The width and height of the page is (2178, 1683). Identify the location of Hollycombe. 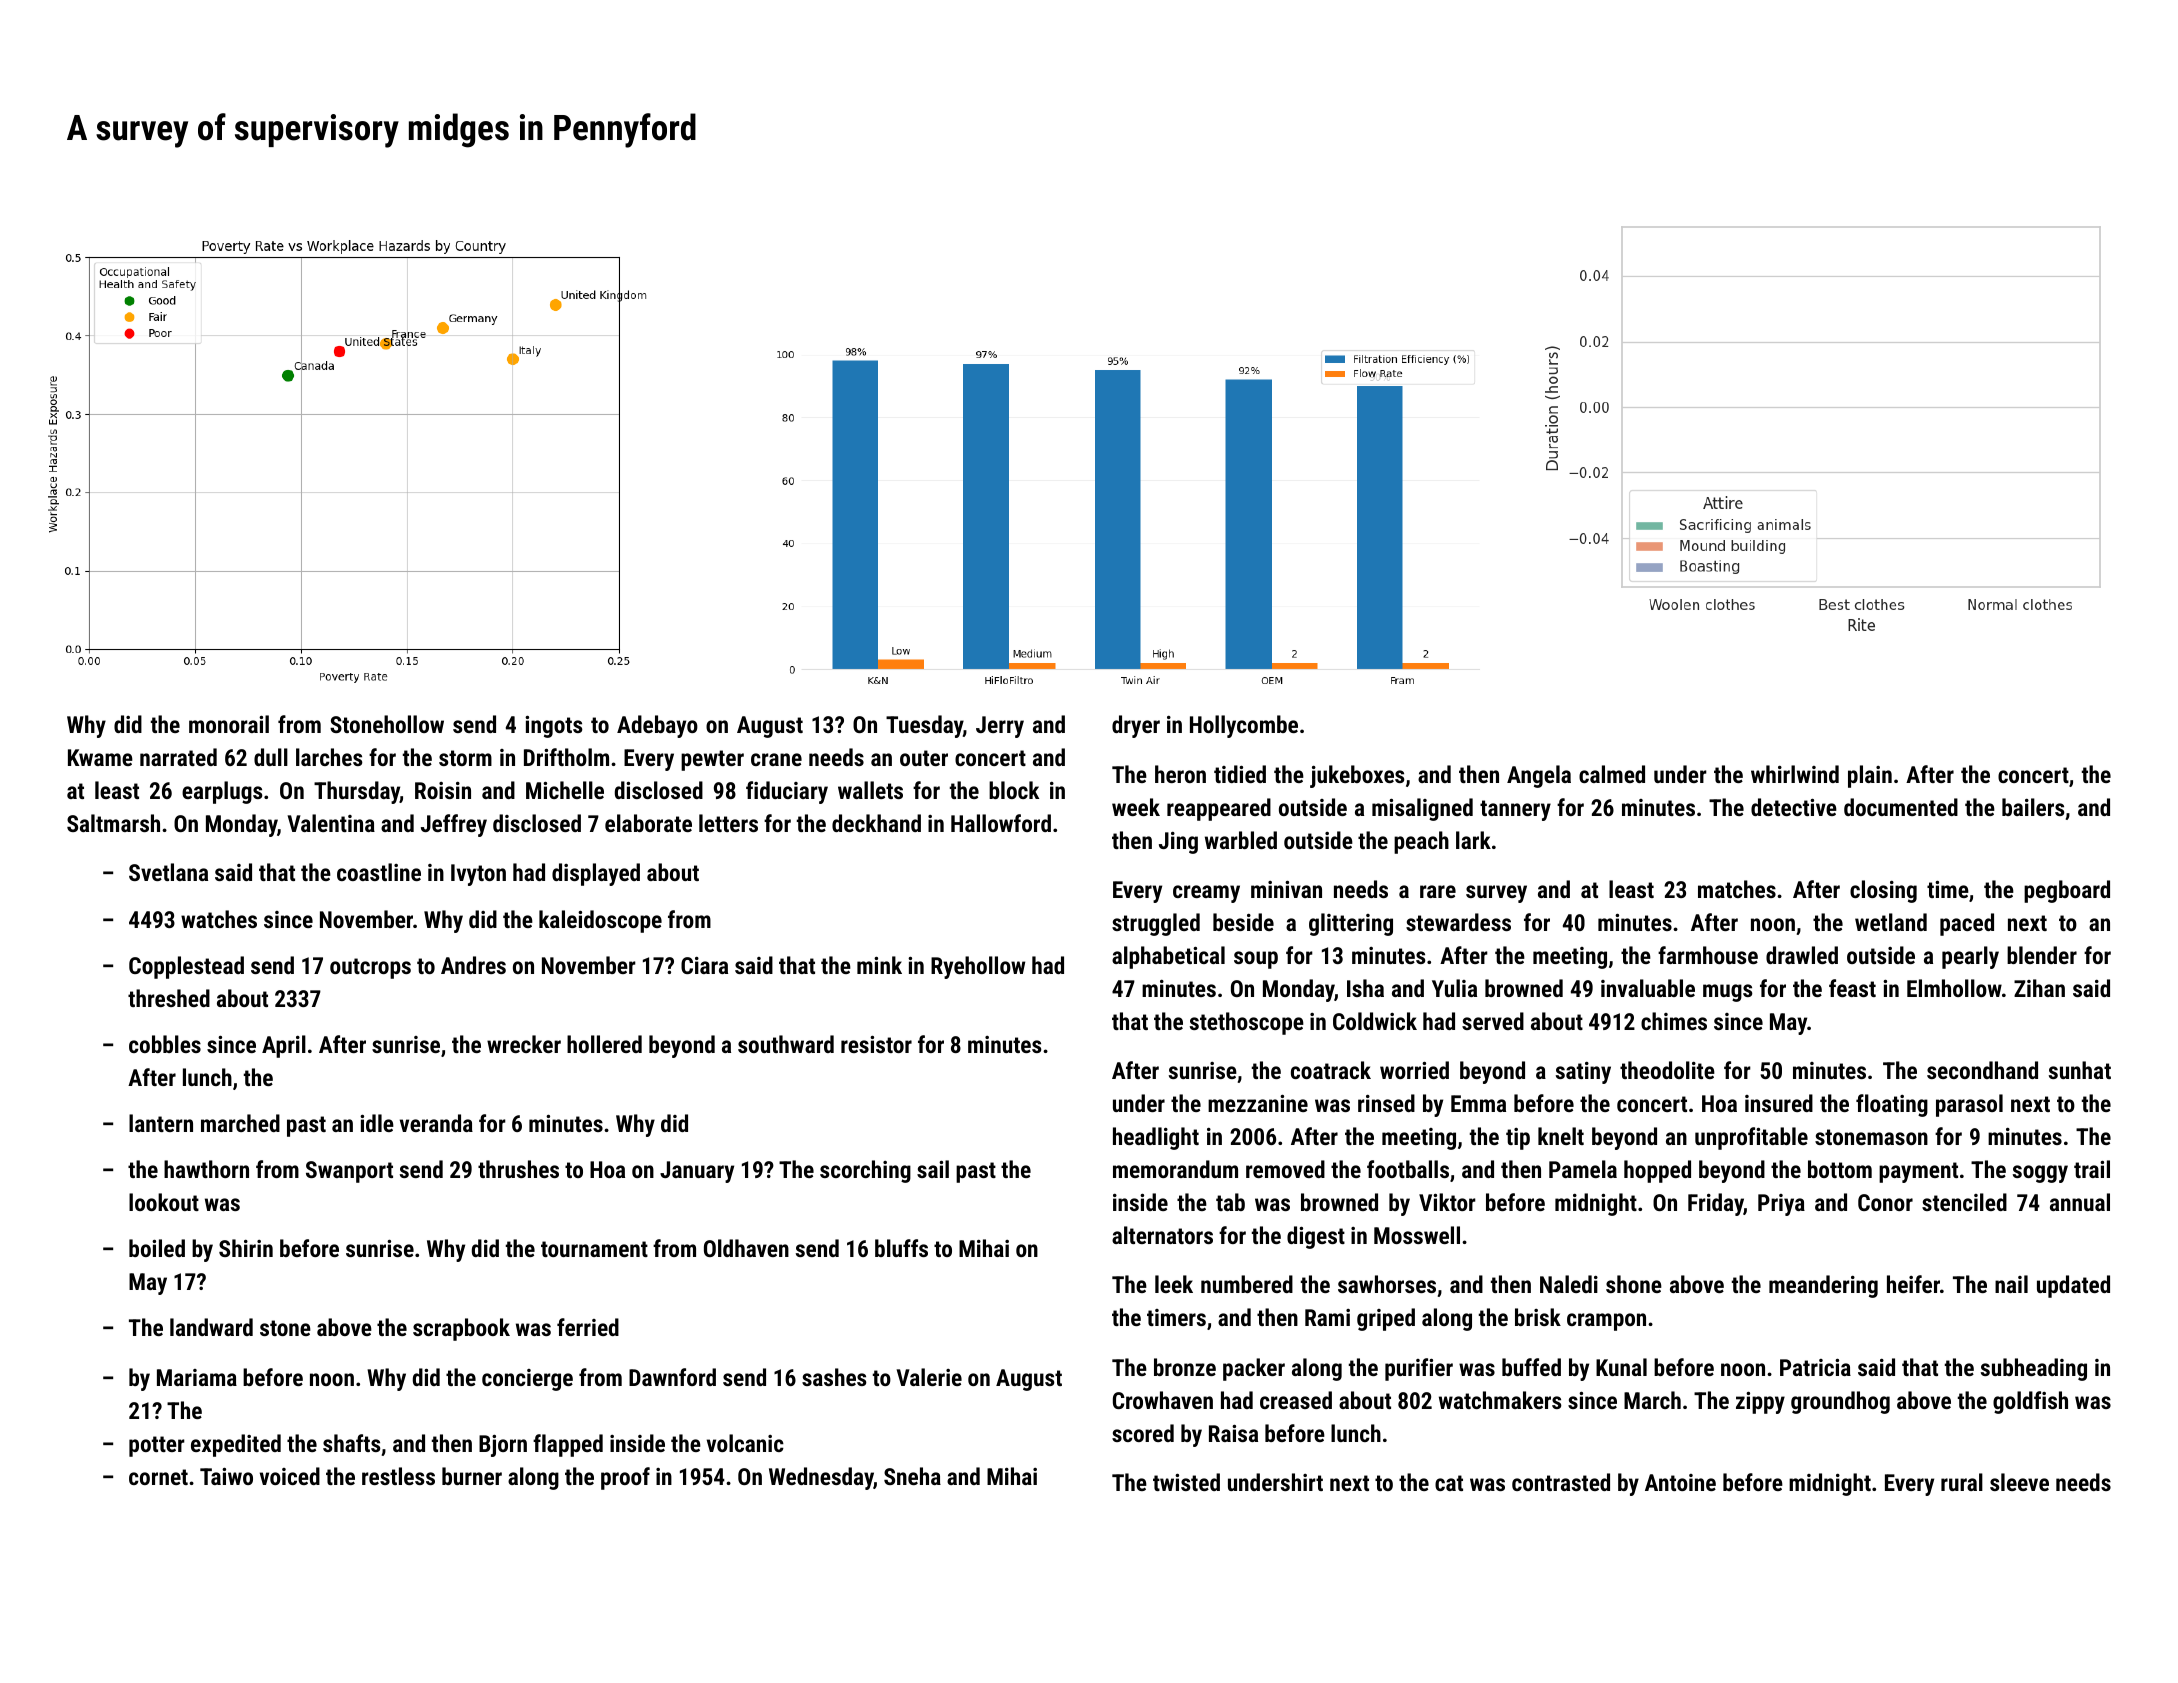
(1244, 726).
